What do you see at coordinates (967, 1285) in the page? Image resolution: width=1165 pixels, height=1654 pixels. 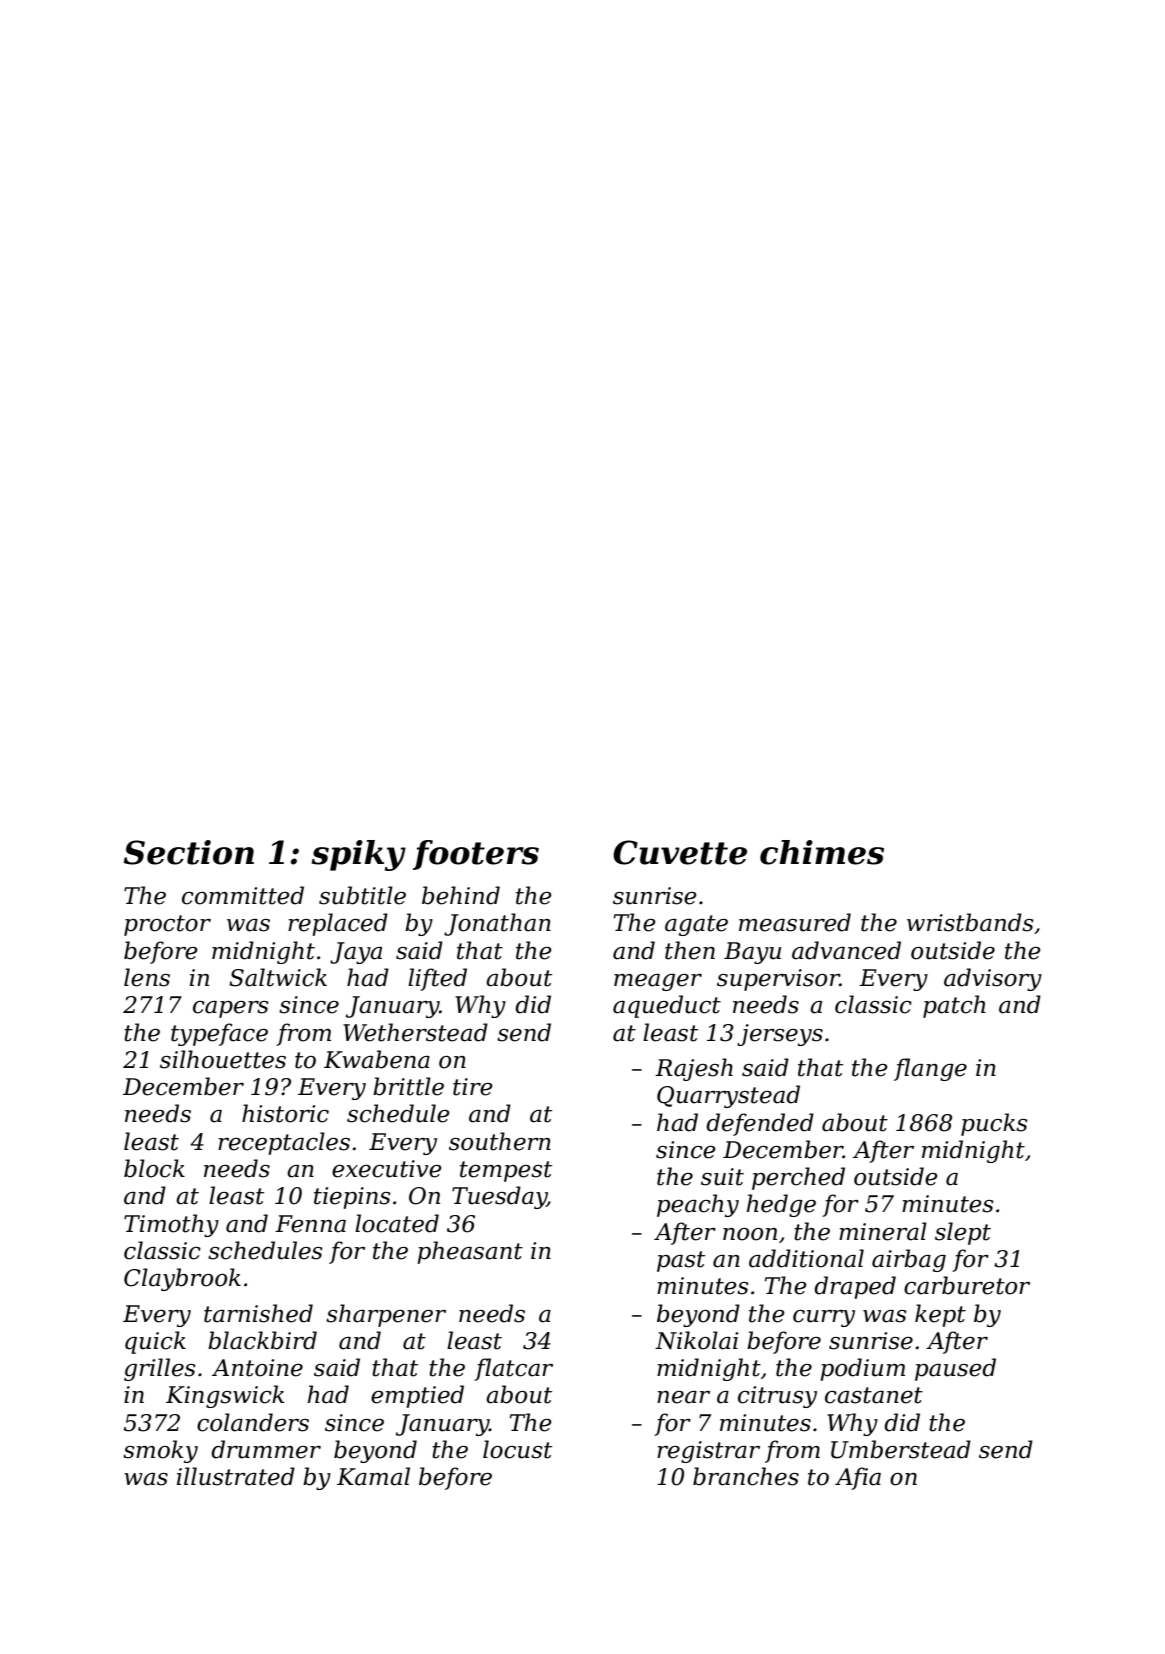 I see `carburetor` at bounding box center [967, 1285].
